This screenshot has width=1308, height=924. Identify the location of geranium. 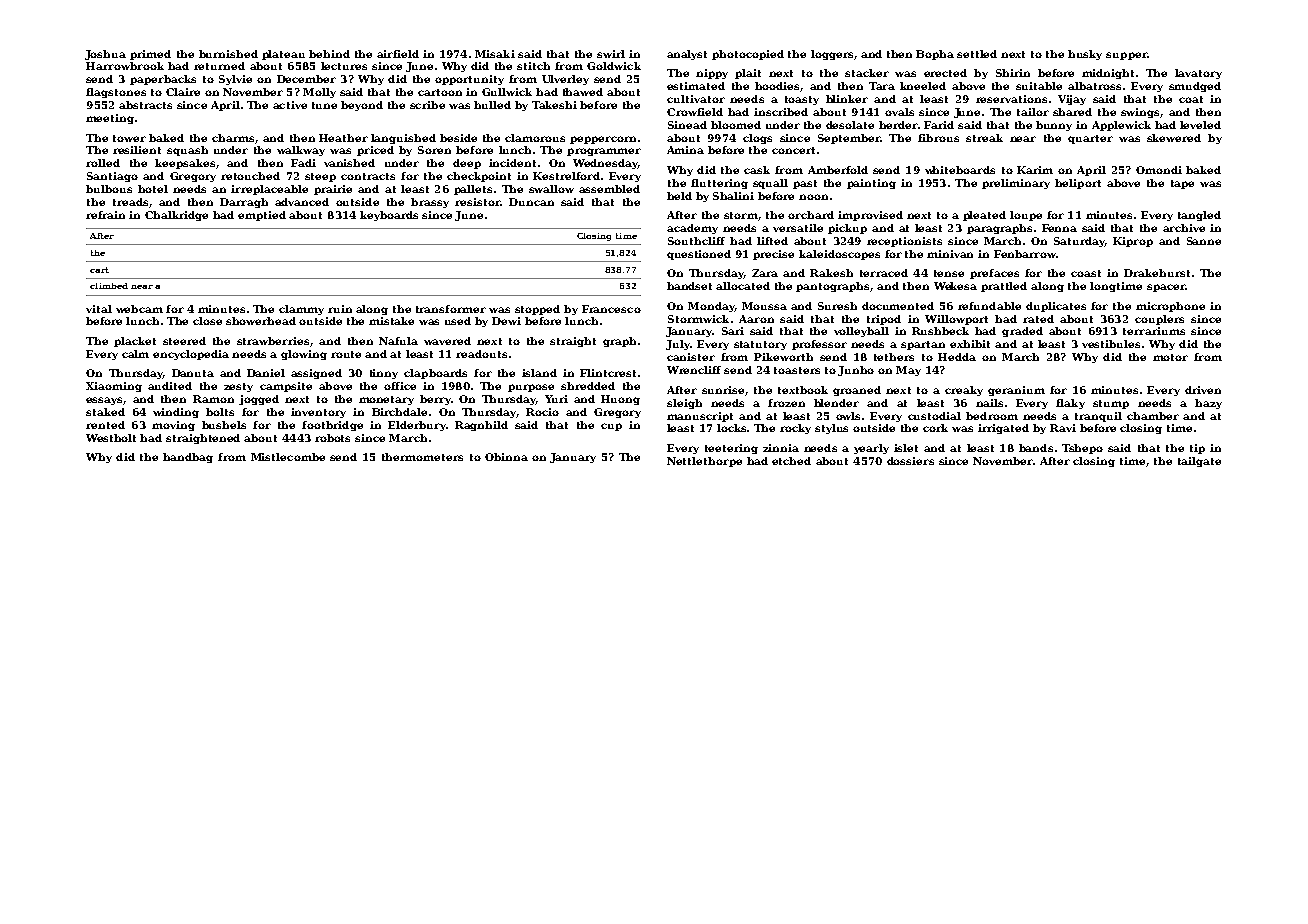
(1016, 391).
